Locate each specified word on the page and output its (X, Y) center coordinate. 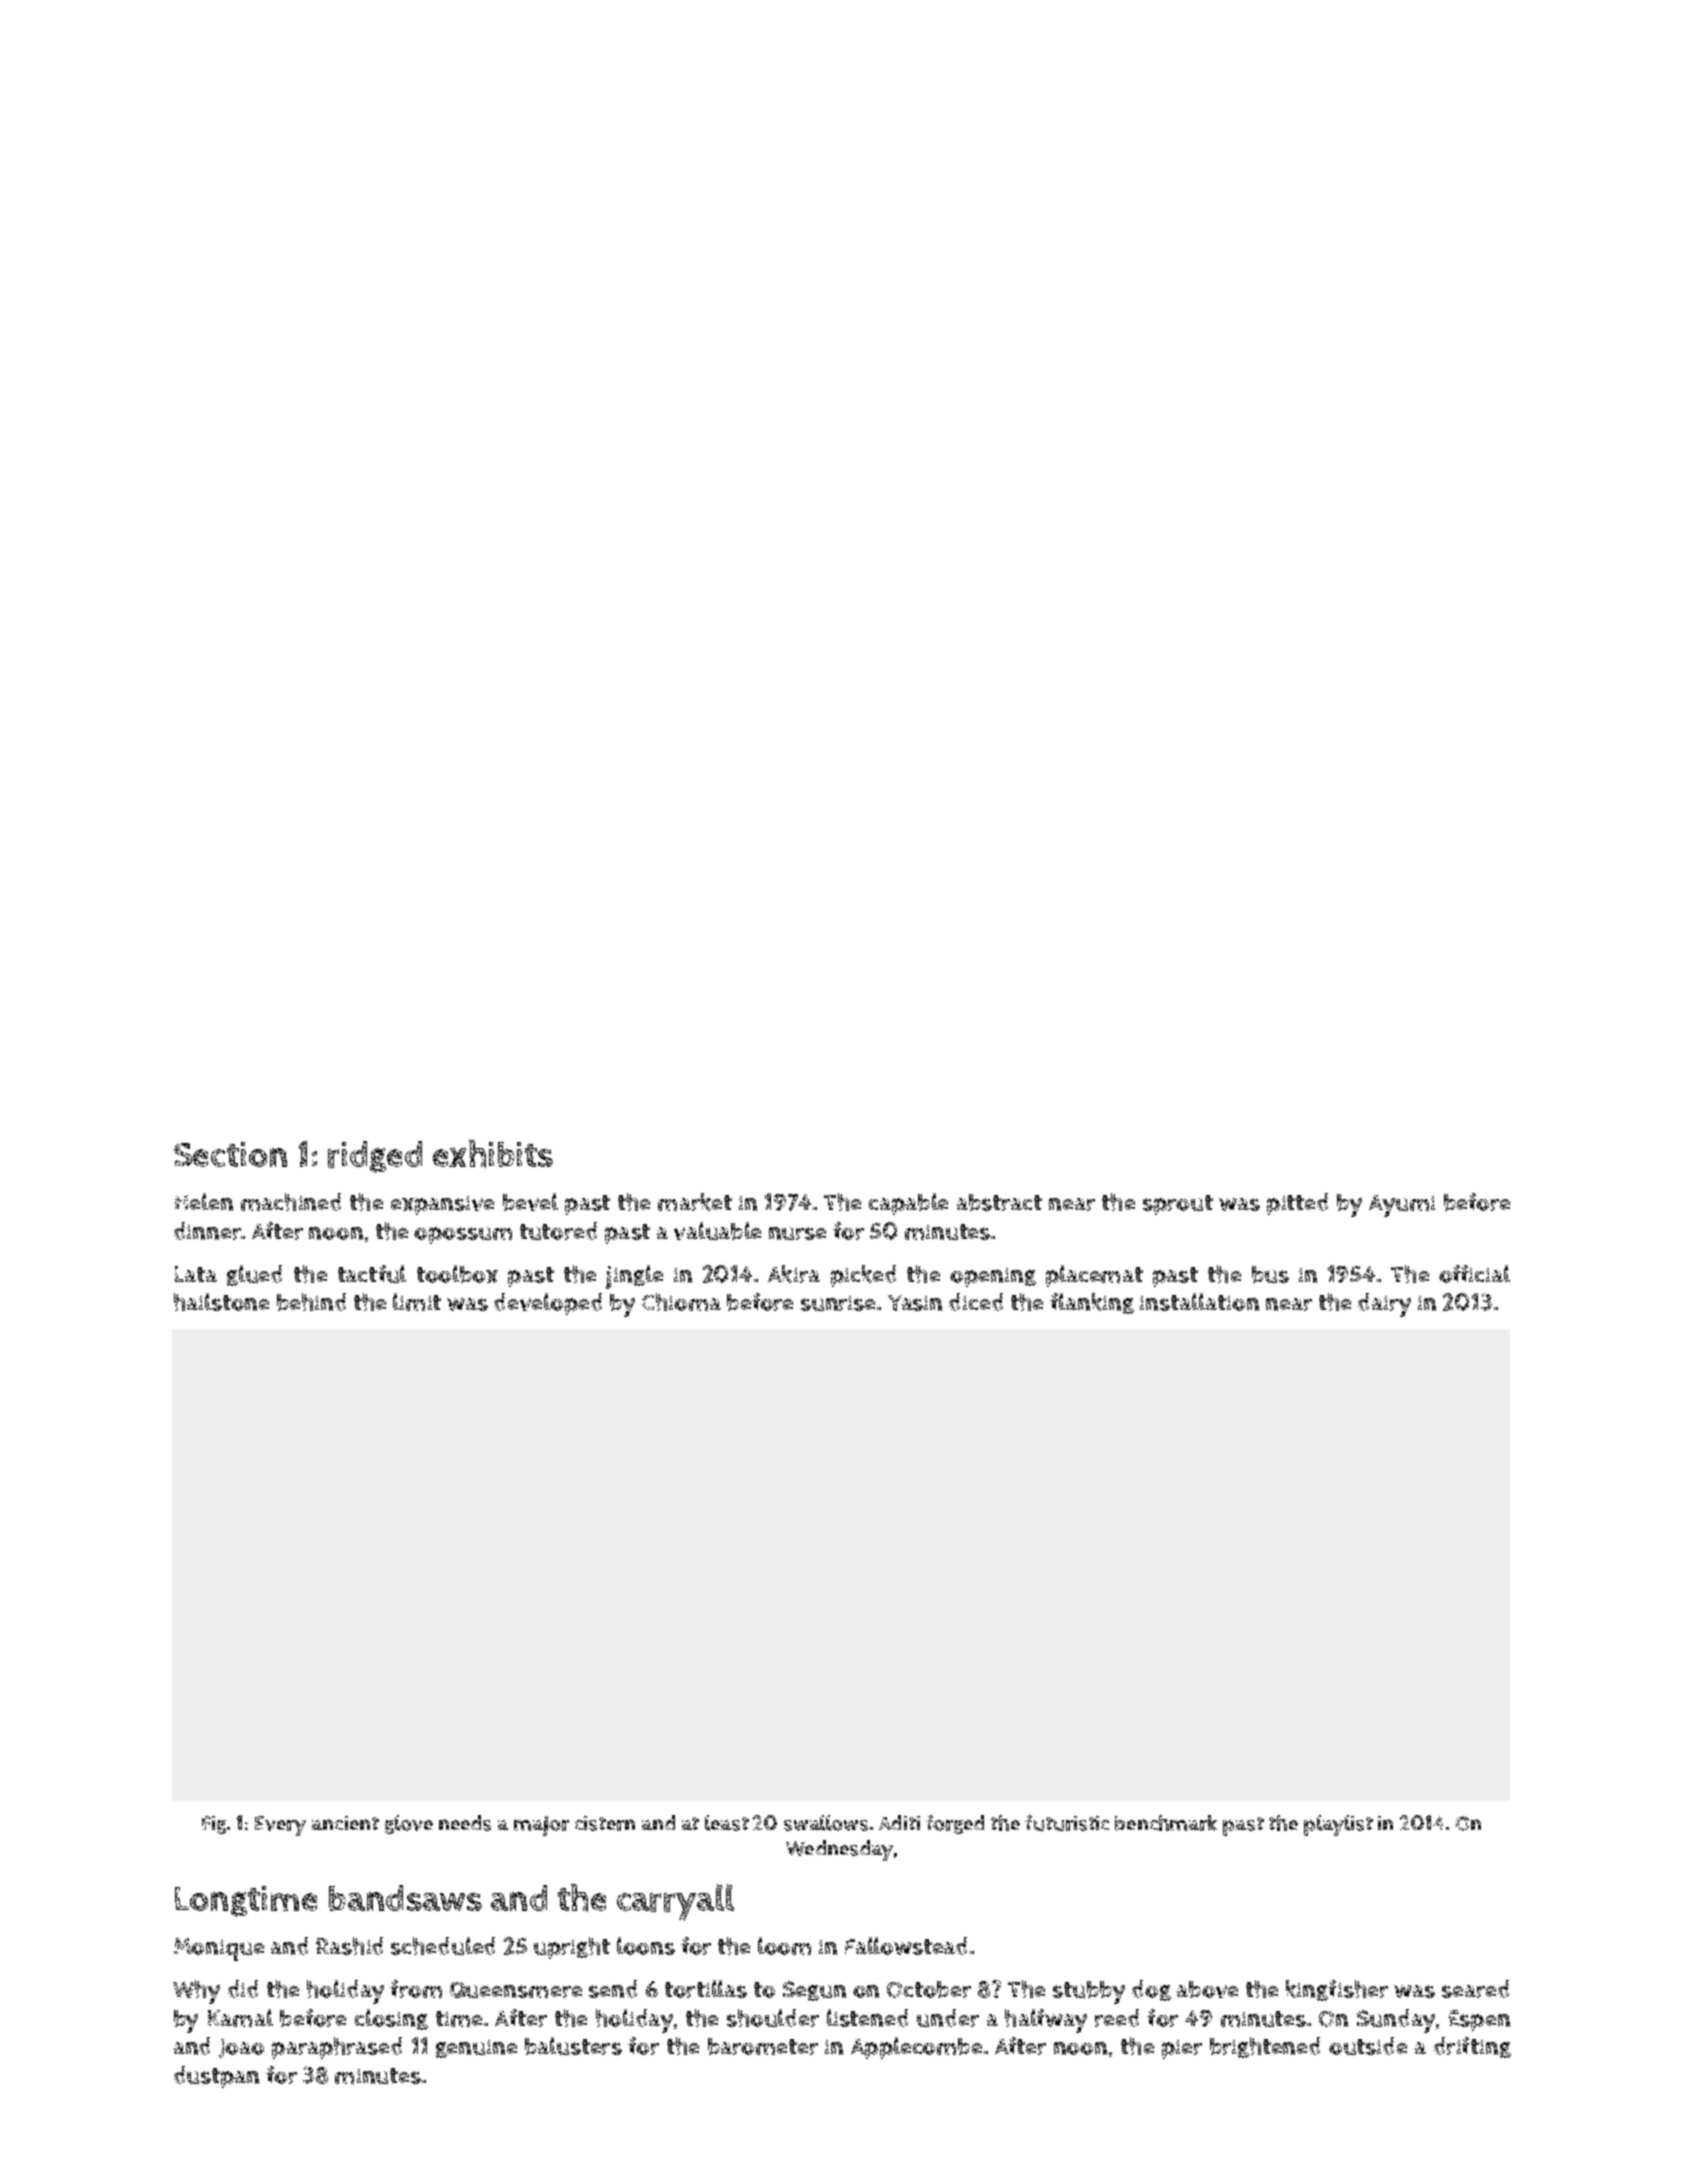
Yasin (915, 1303)
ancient (345, 1823)
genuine (476, 2049)
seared (1475, 1989)
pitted (1297, 1204)
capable (908, 1204)
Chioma (681, 1302)
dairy (1384, 1305)
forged (955, 1824)
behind (311, 1302)
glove (409, 1824)
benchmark (1166, 1823)
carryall (675, 1902)
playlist (1338, 1825)
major (541, 1826)
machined (291, 1202)
